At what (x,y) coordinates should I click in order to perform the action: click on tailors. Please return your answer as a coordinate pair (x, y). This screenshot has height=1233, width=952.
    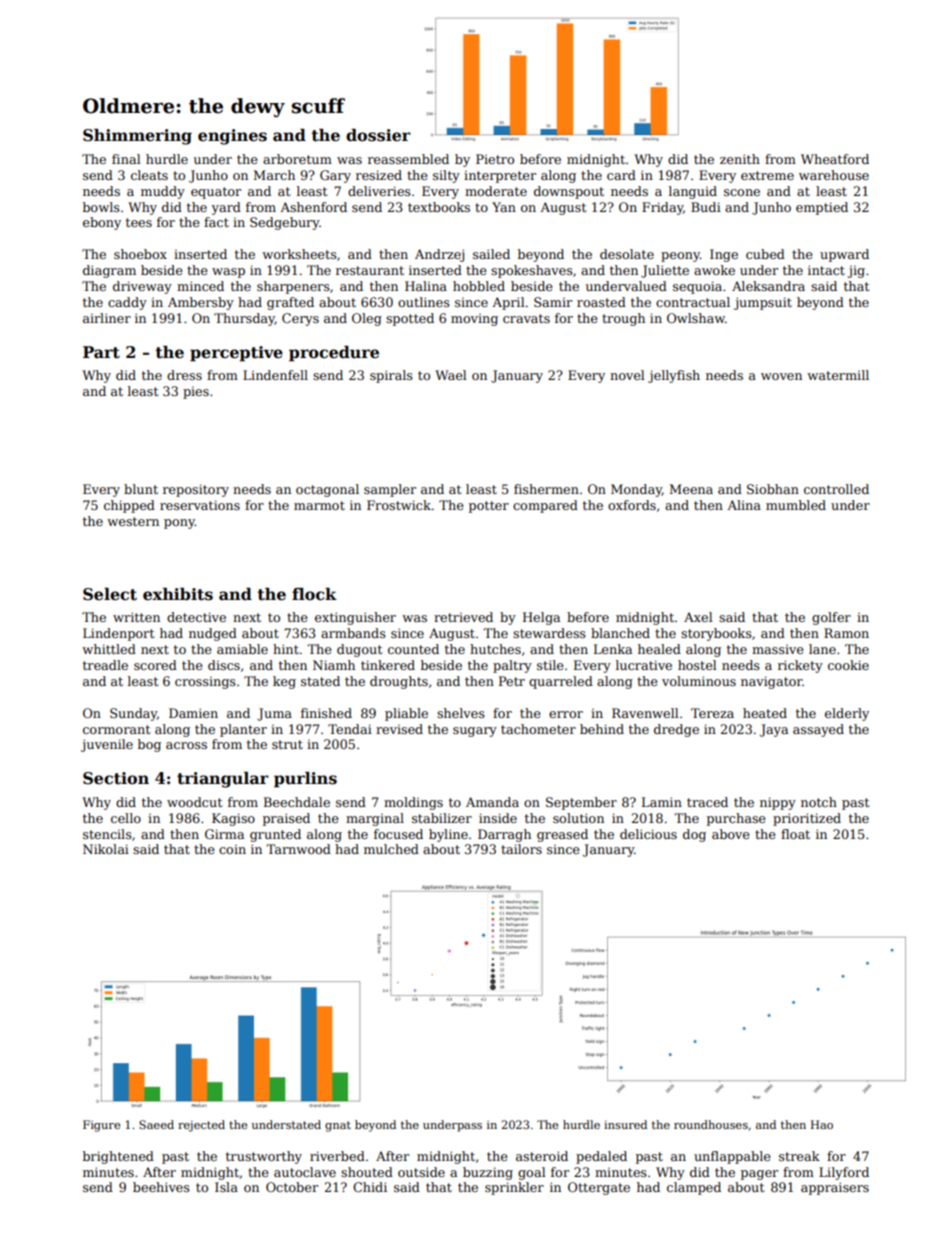
    Looking at the image, I should click on (521, 849).
